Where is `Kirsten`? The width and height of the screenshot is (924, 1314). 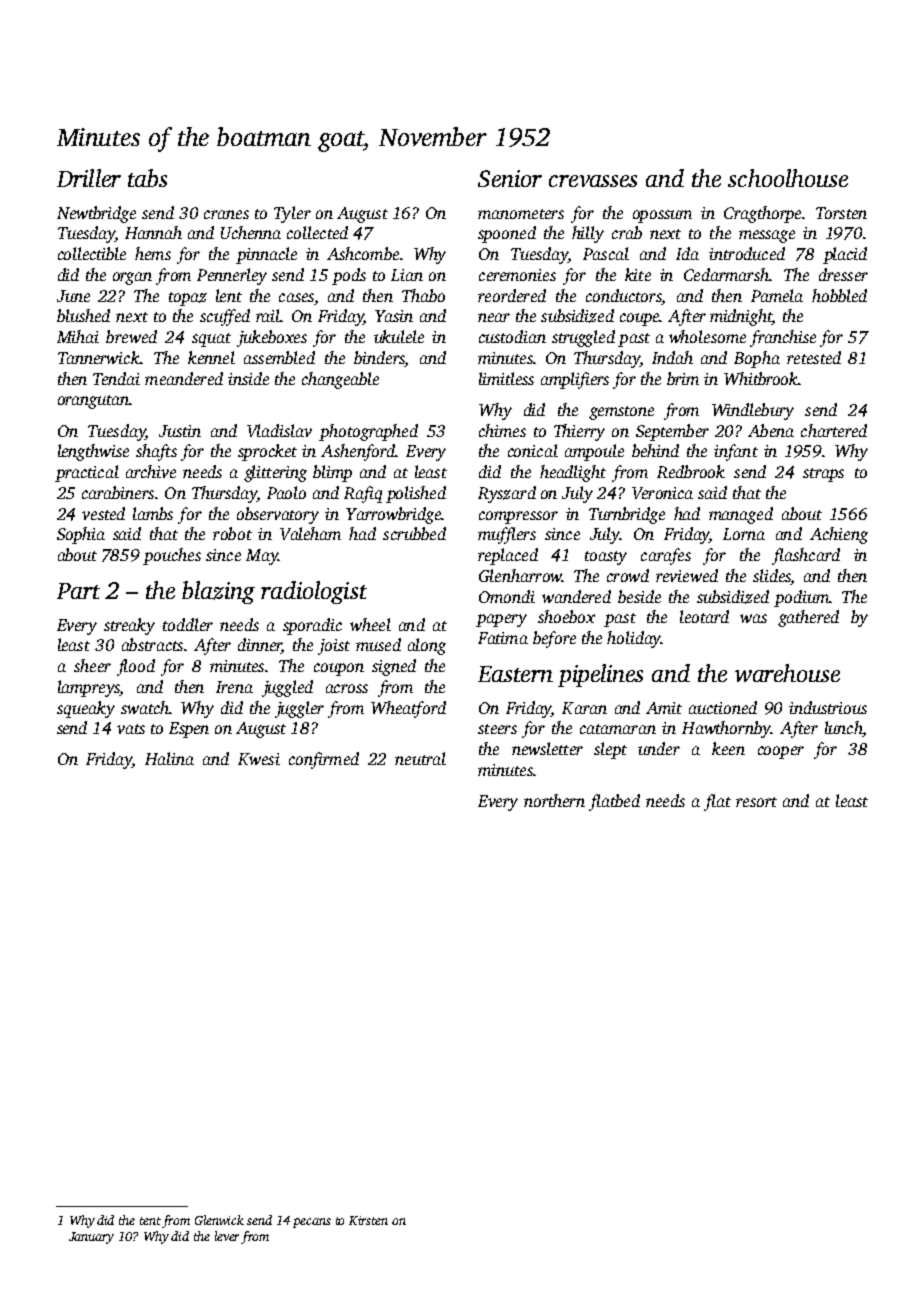
Kirsten is located at coordinates (368, 1220).
